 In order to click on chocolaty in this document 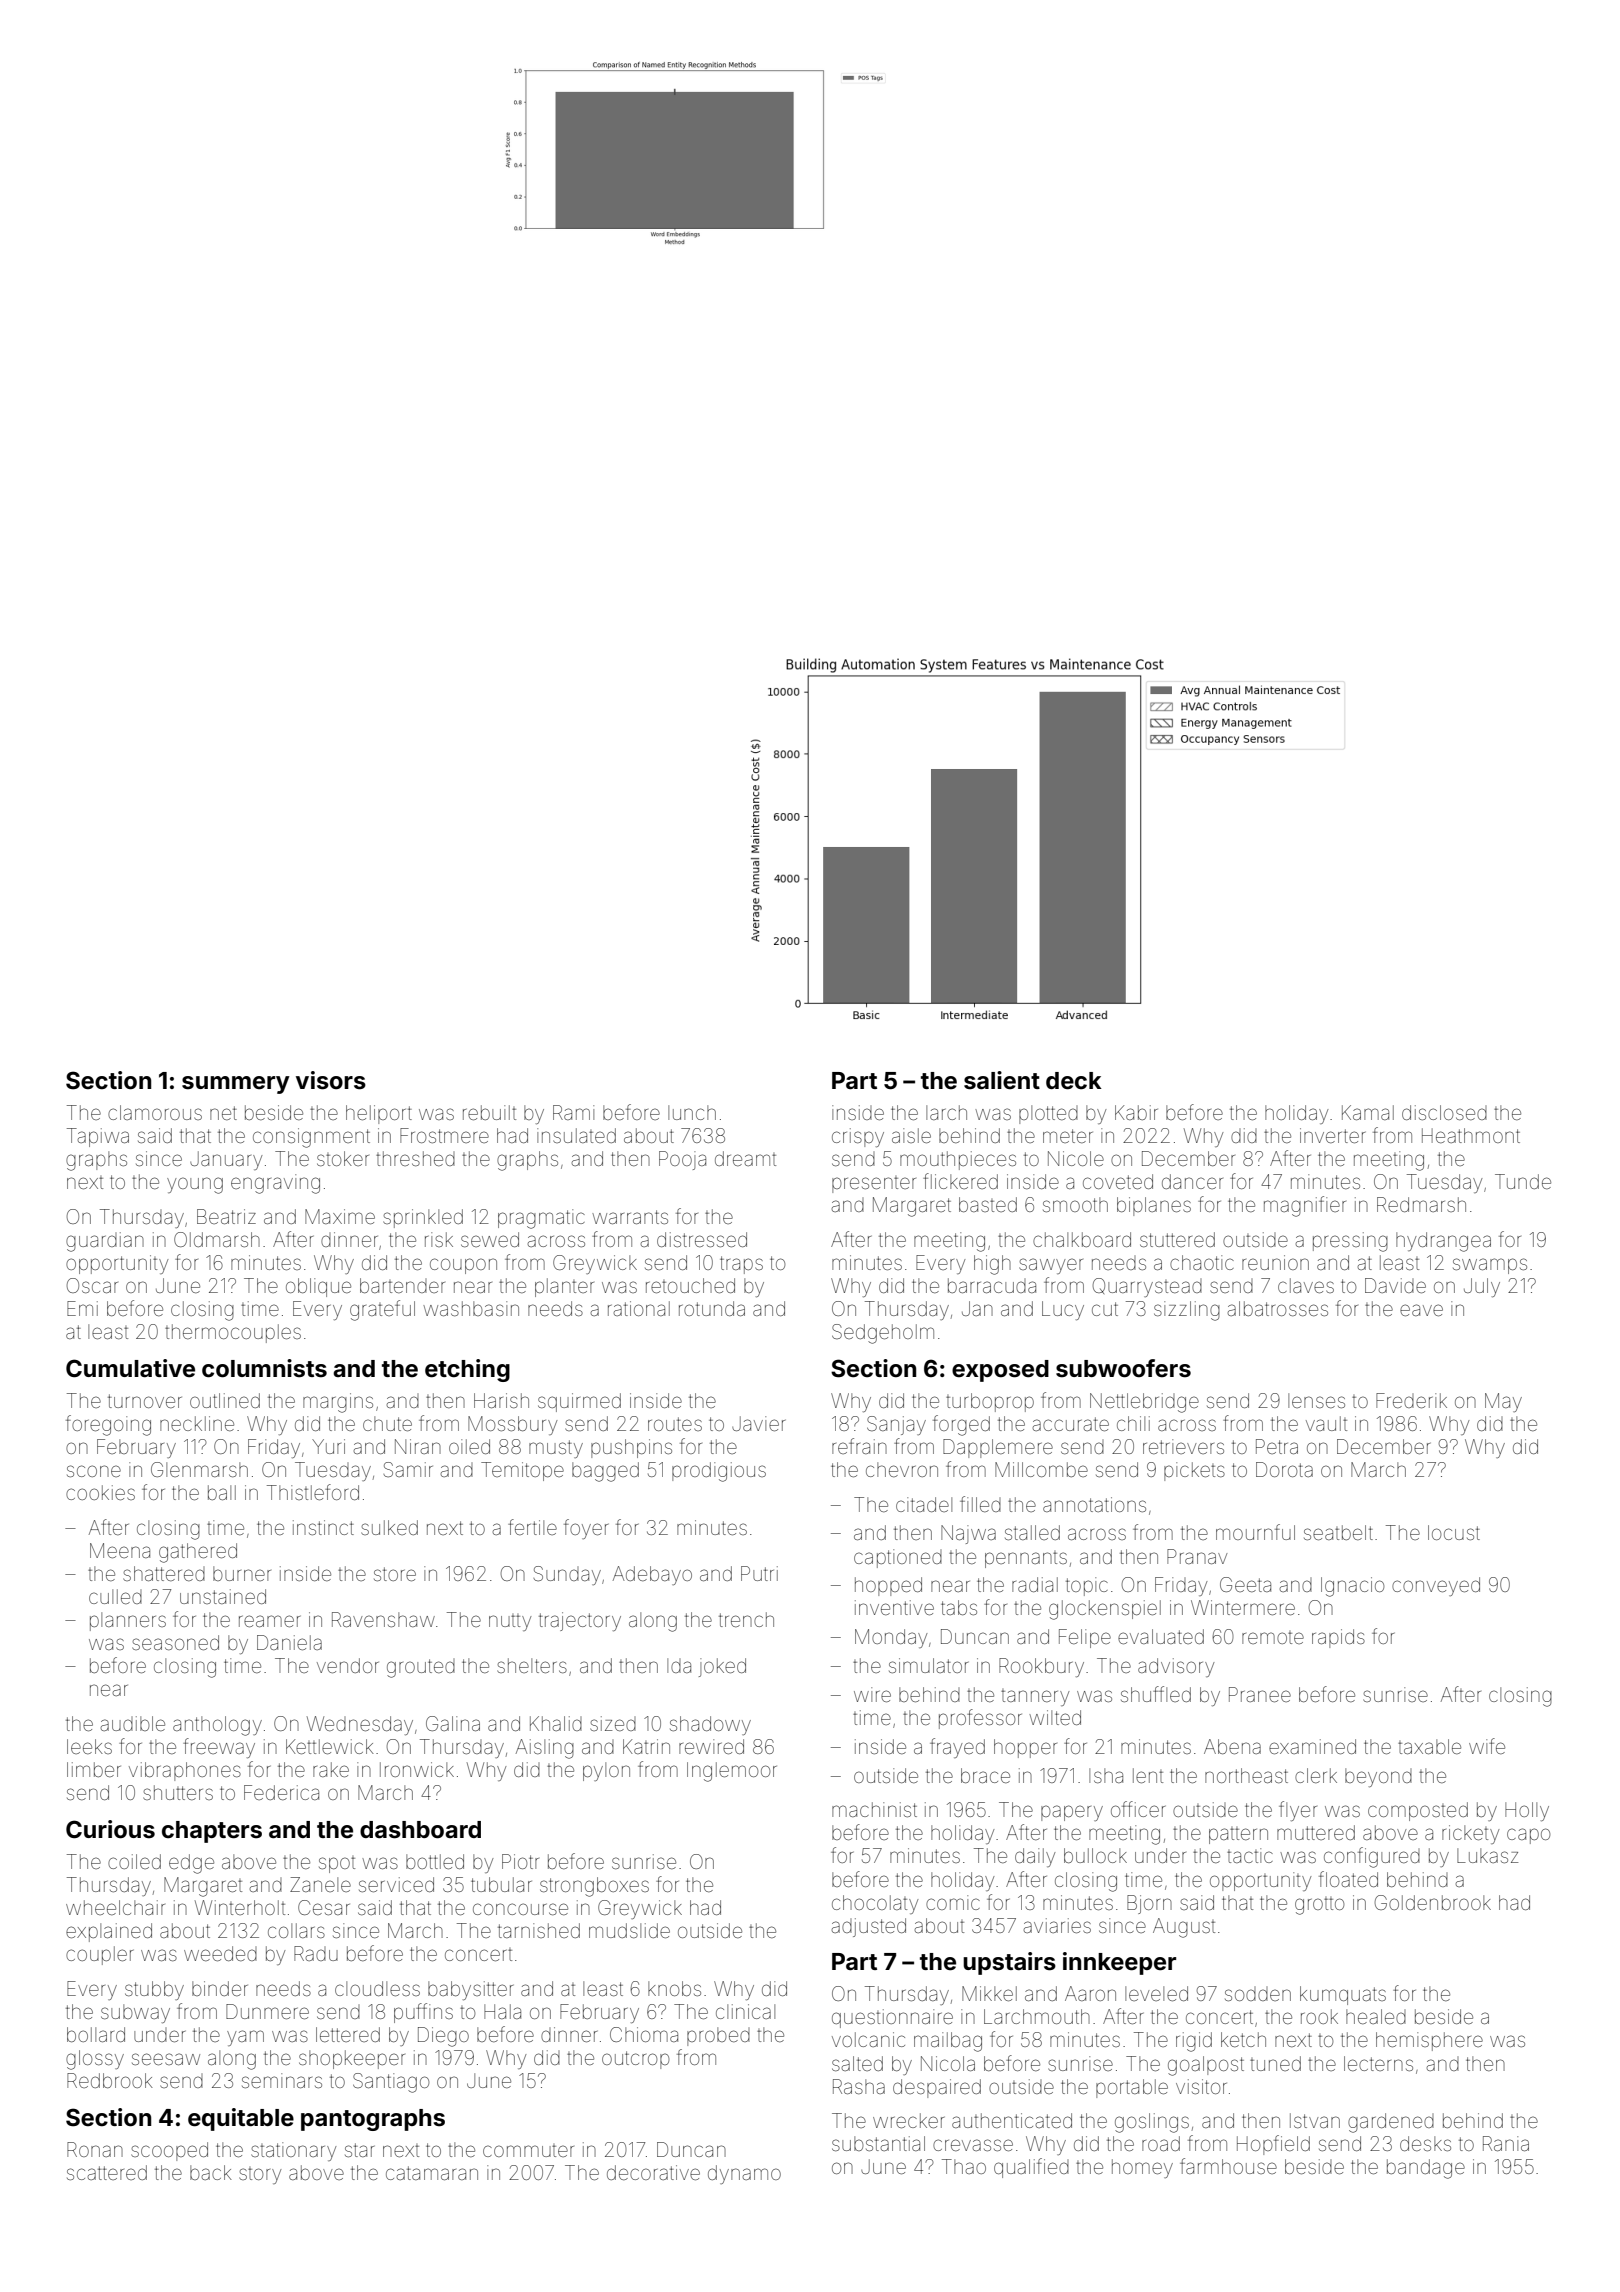, I will do `click(875, 1904)`.
